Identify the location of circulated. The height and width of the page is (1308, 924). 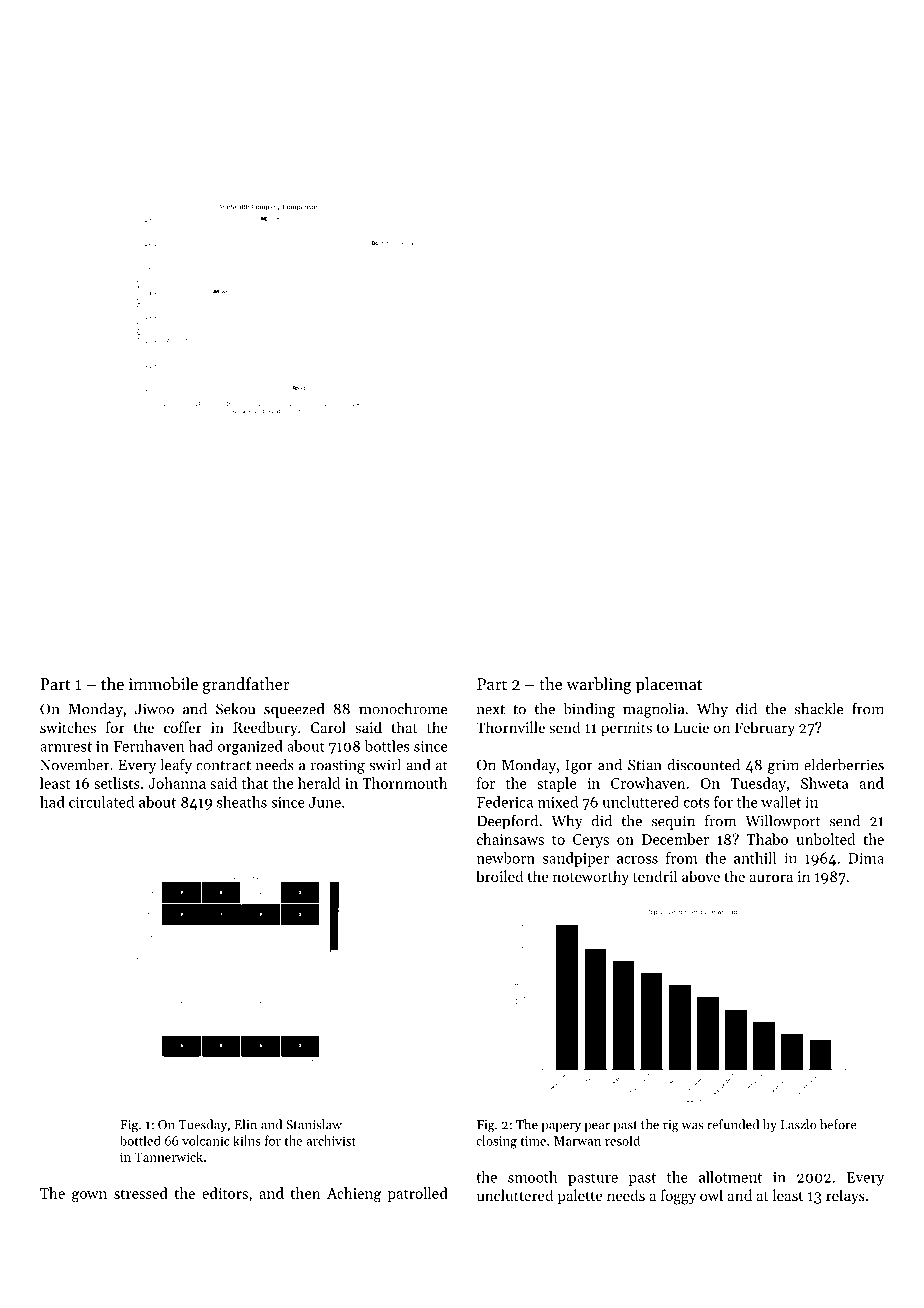
(101, 802).
